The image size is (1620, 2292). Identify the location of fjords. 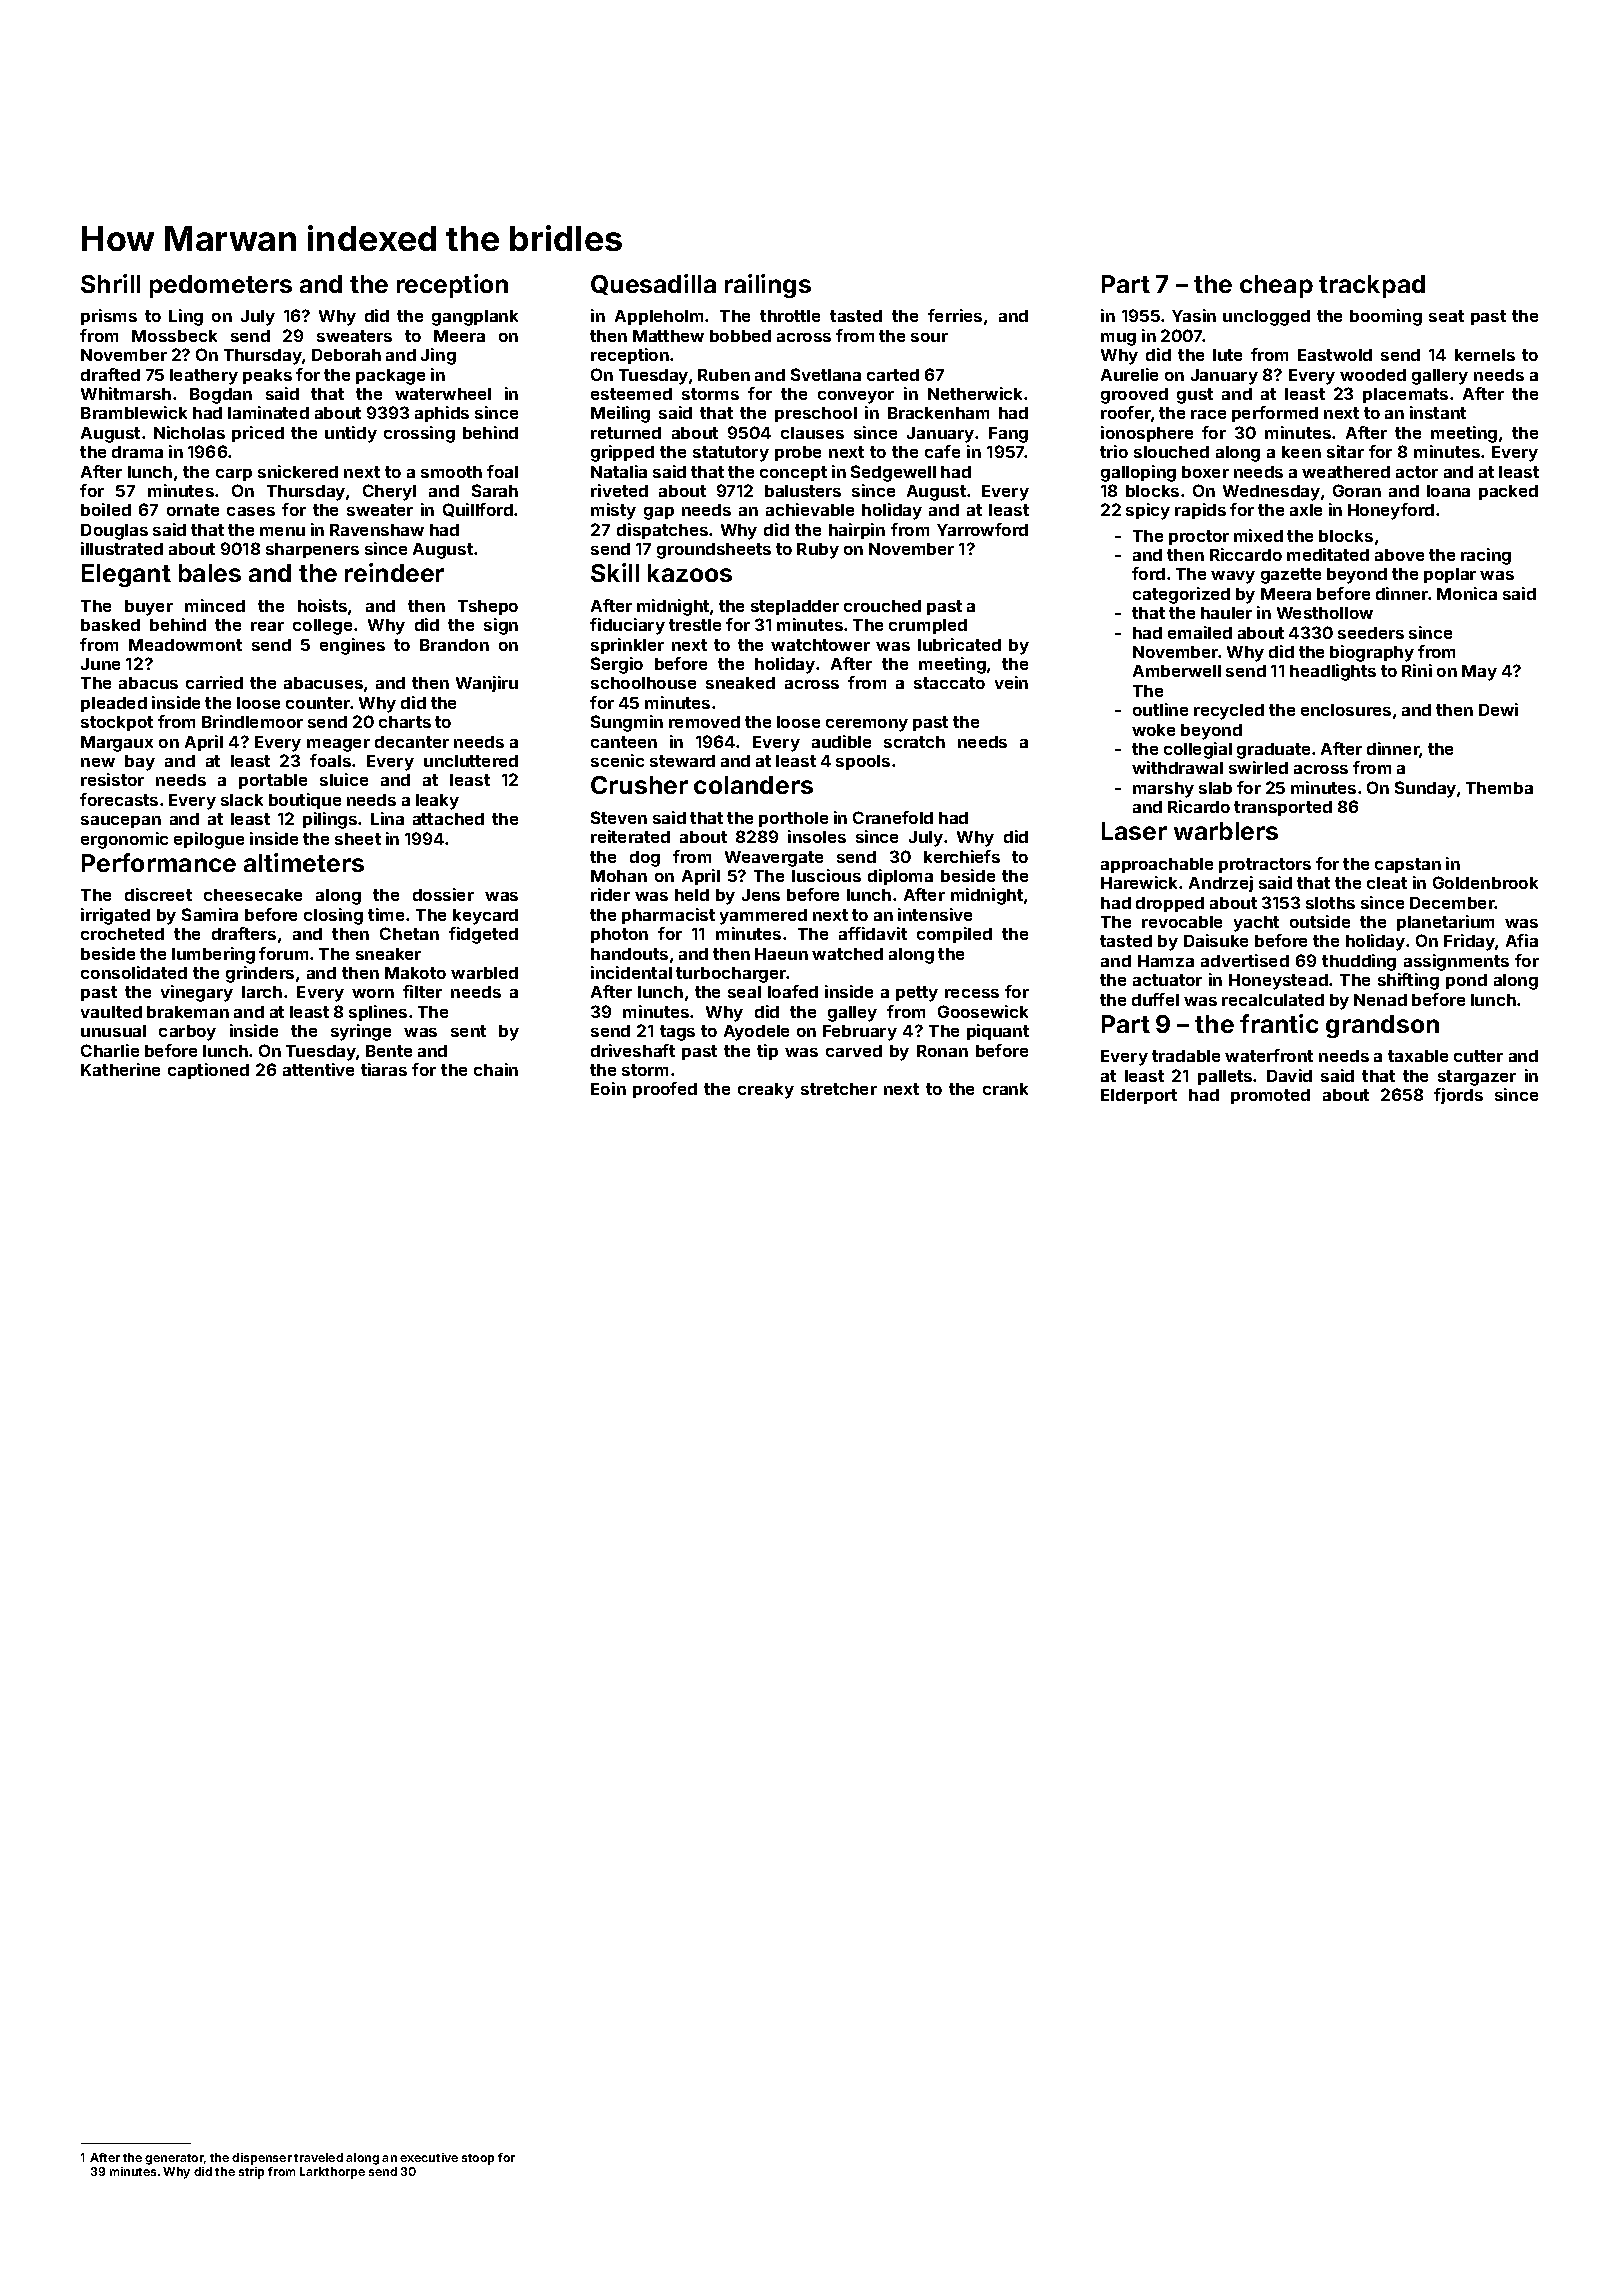
(1458, 1096).
